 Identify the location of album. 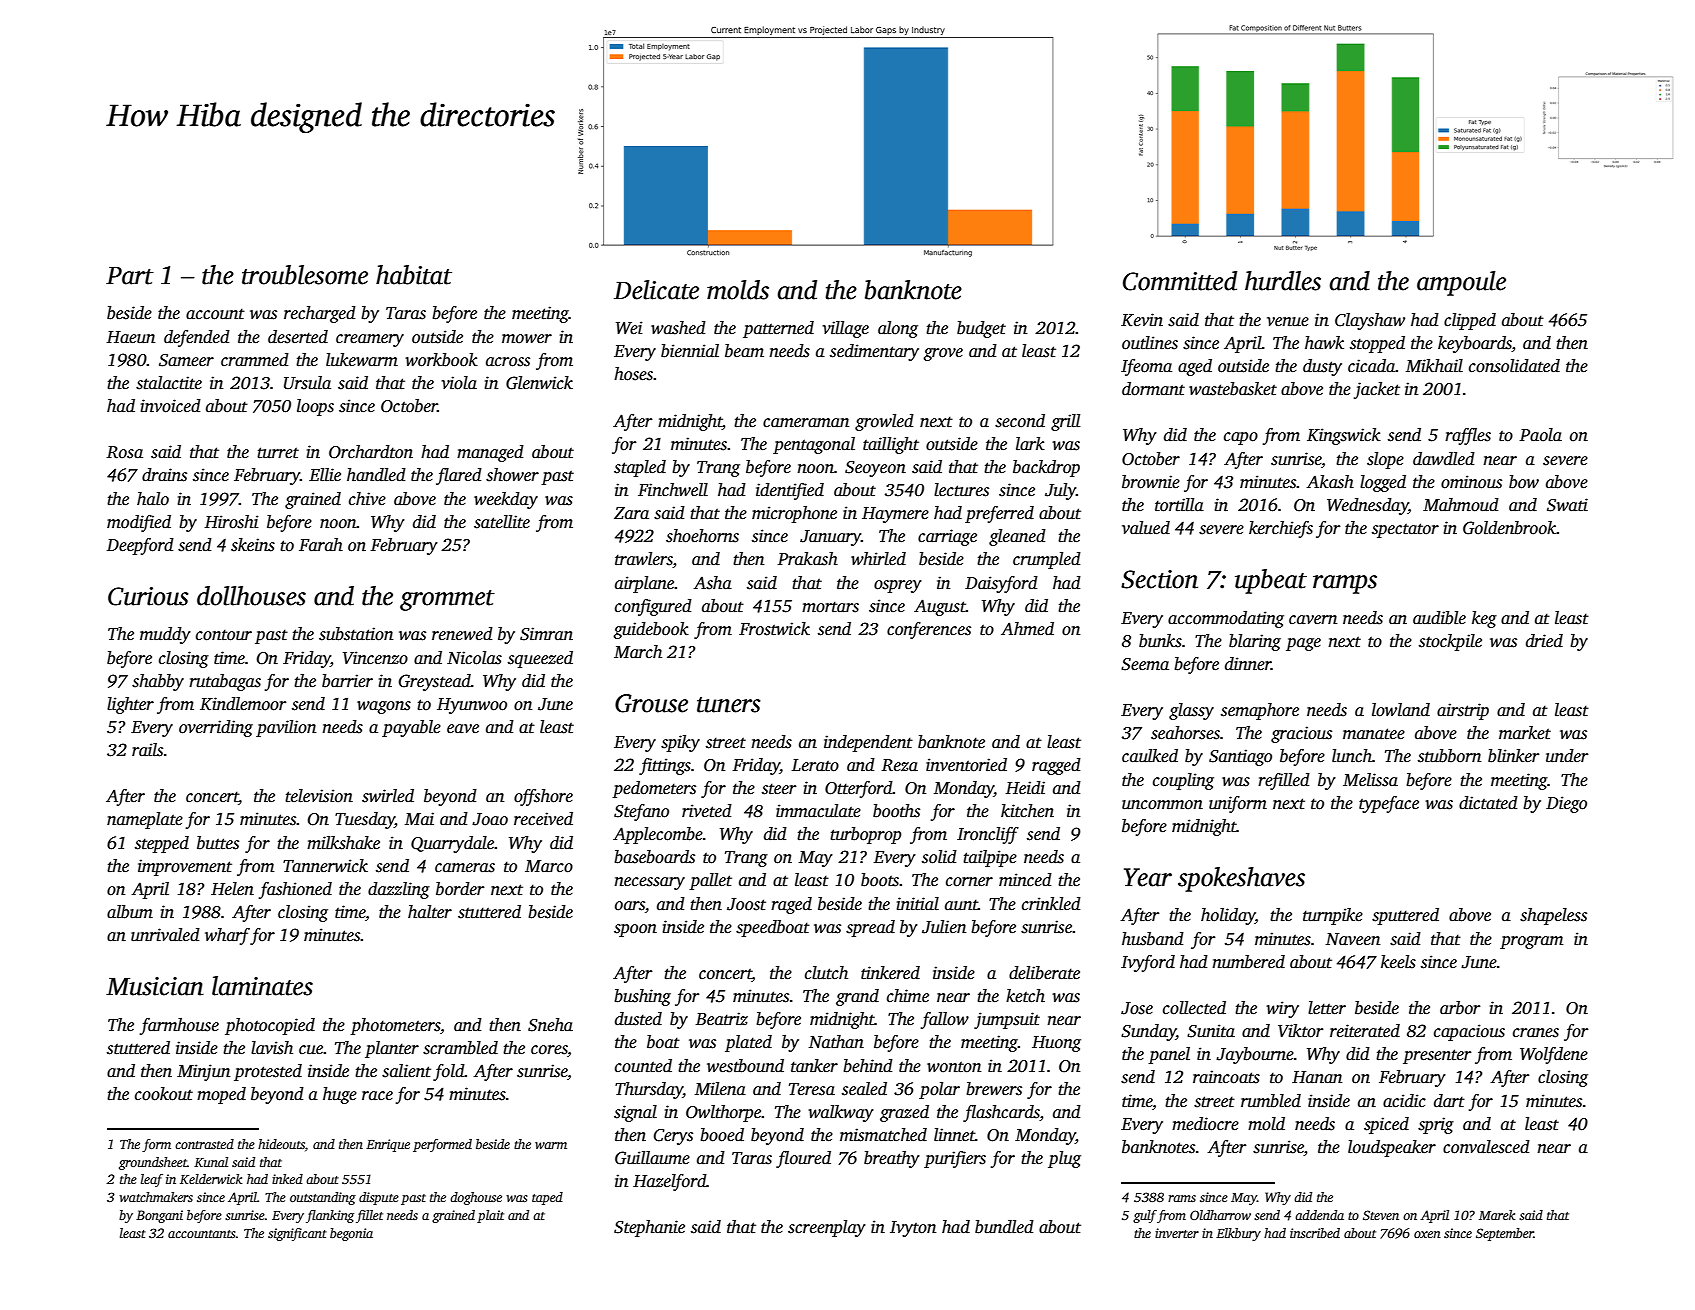
(130, 912).
